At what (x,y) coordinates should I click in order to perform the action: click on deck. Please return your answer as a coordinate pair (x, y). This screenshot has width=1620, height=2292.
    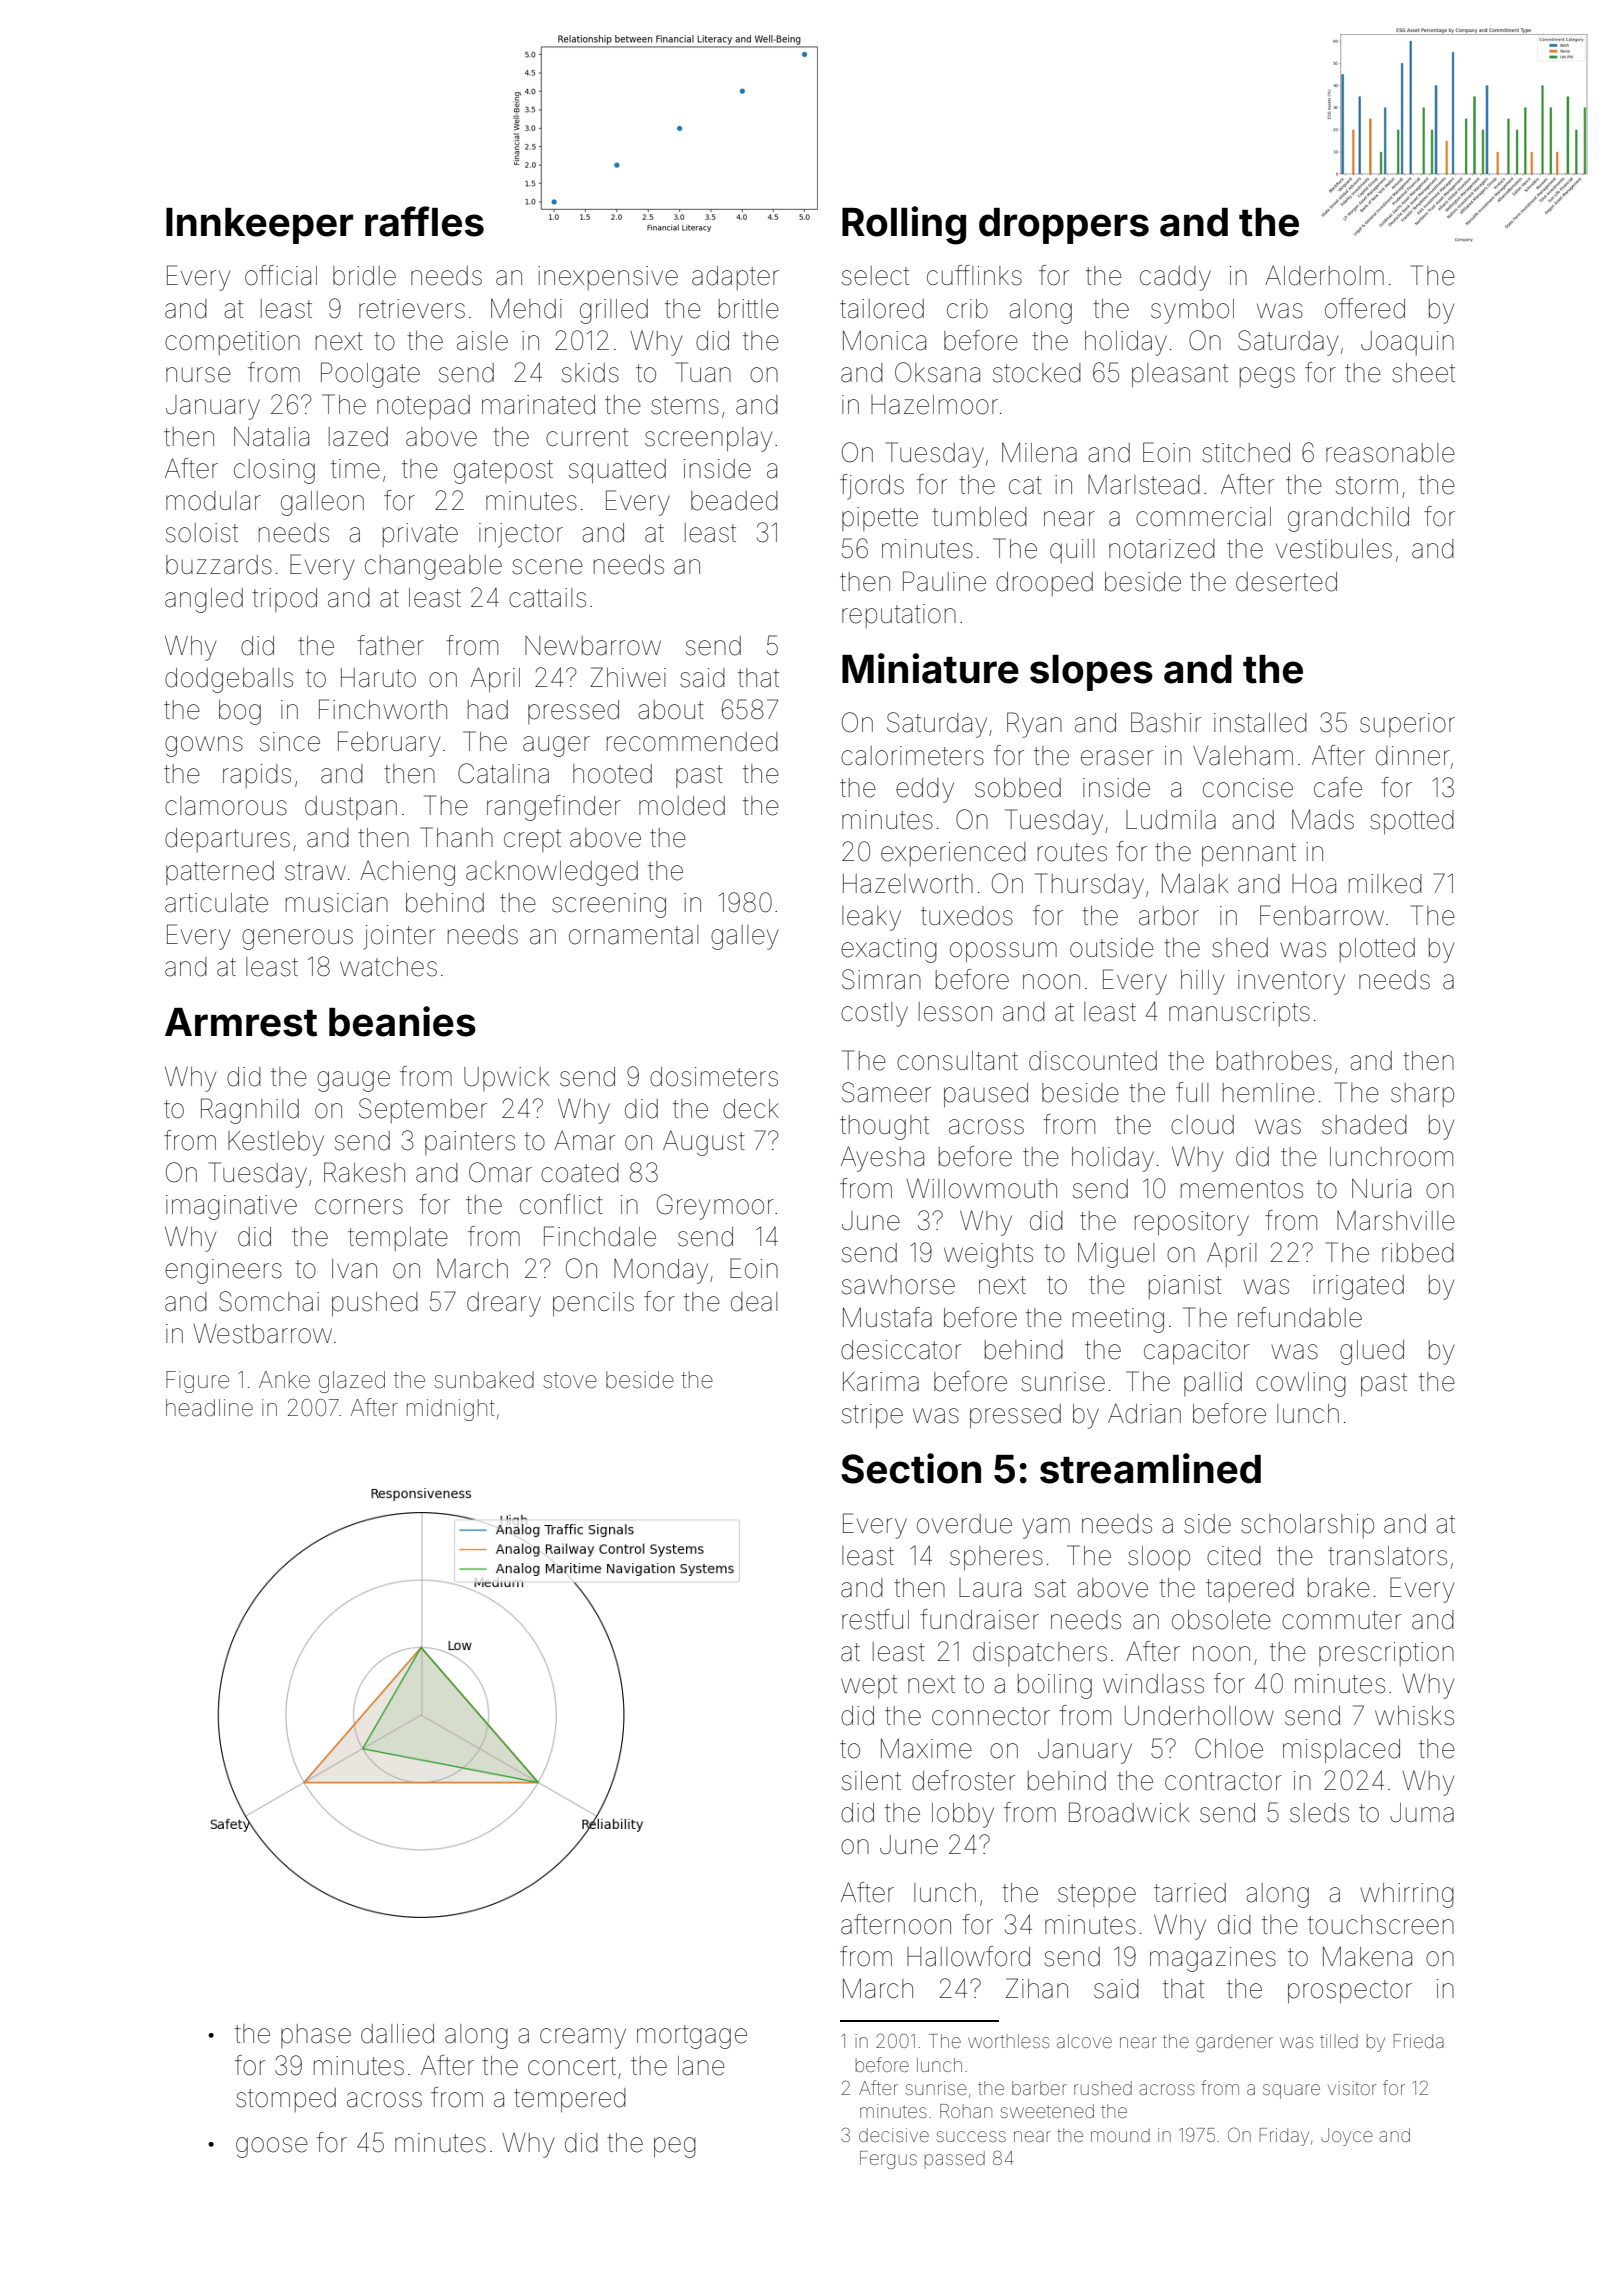
    Looking at the image, I should click on (751, 1109).
